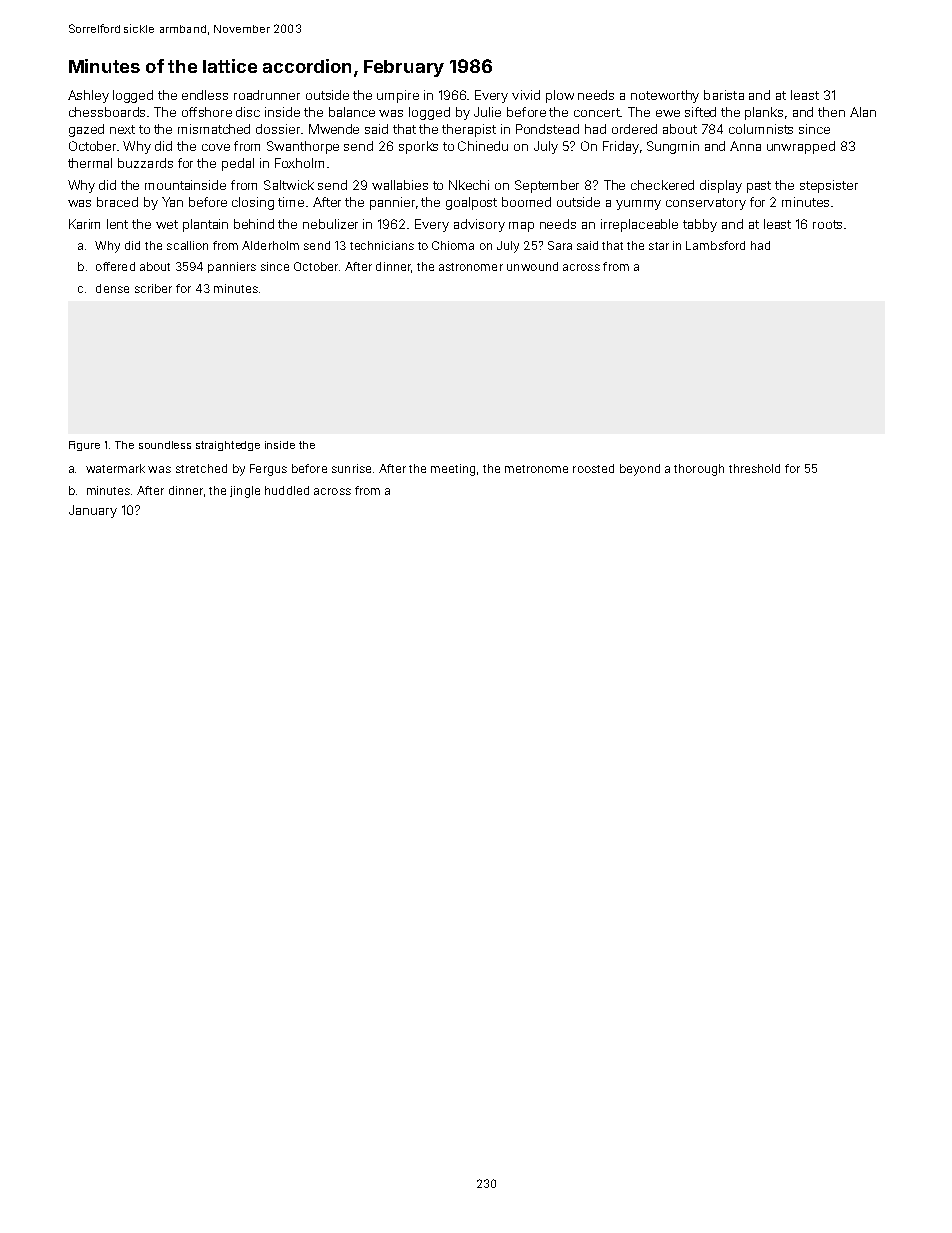 The height and width of the image is (1233, 952). Describe the element at coordinates (621, 147) in the image. I see `Friday` at that location.
